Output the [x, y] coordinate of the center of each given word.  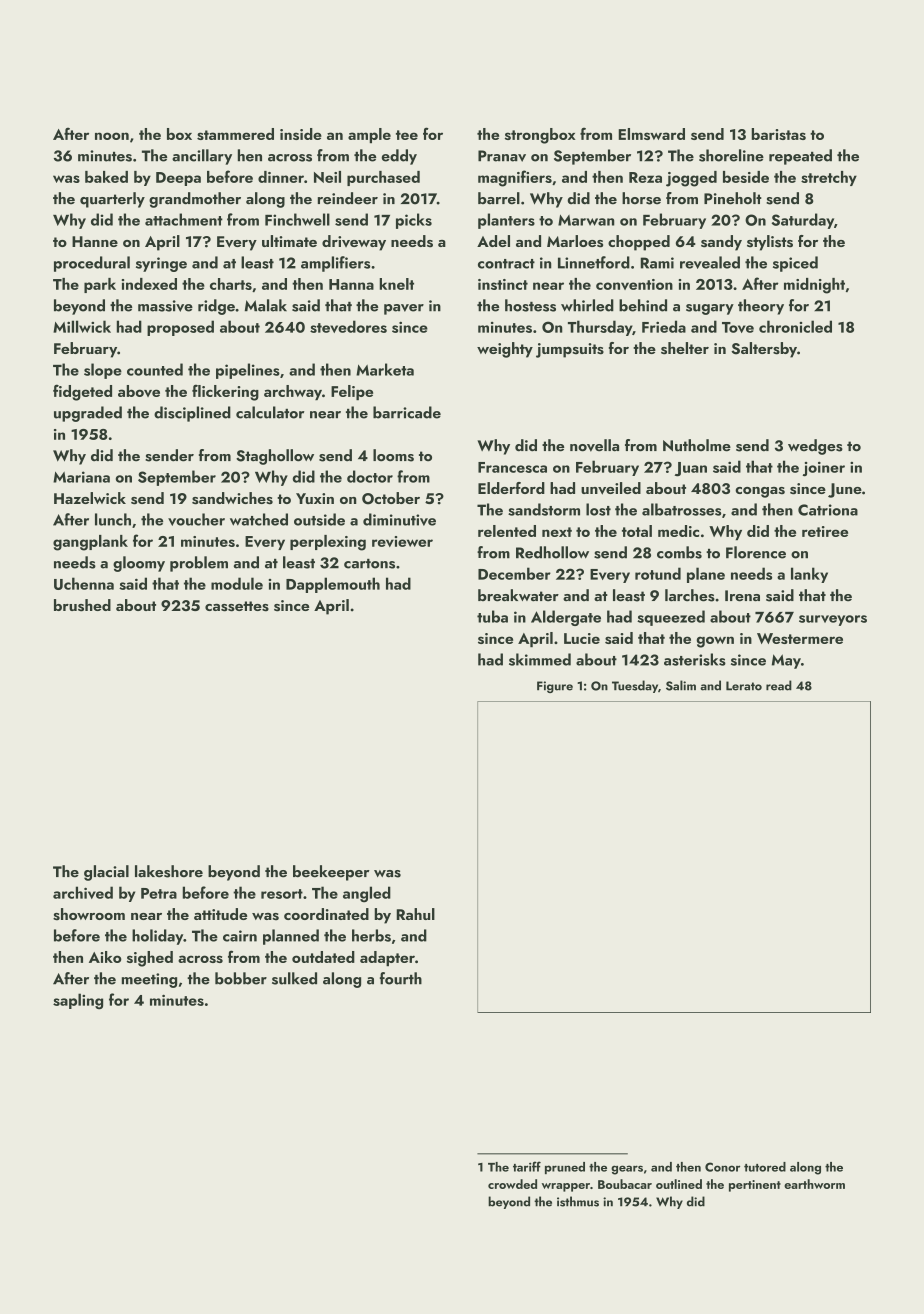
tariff [527, 1166]
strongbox [540, 136]
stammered [235, 134]
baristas [779, 134]
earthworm [814, 1184]
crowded [512, 1184]
